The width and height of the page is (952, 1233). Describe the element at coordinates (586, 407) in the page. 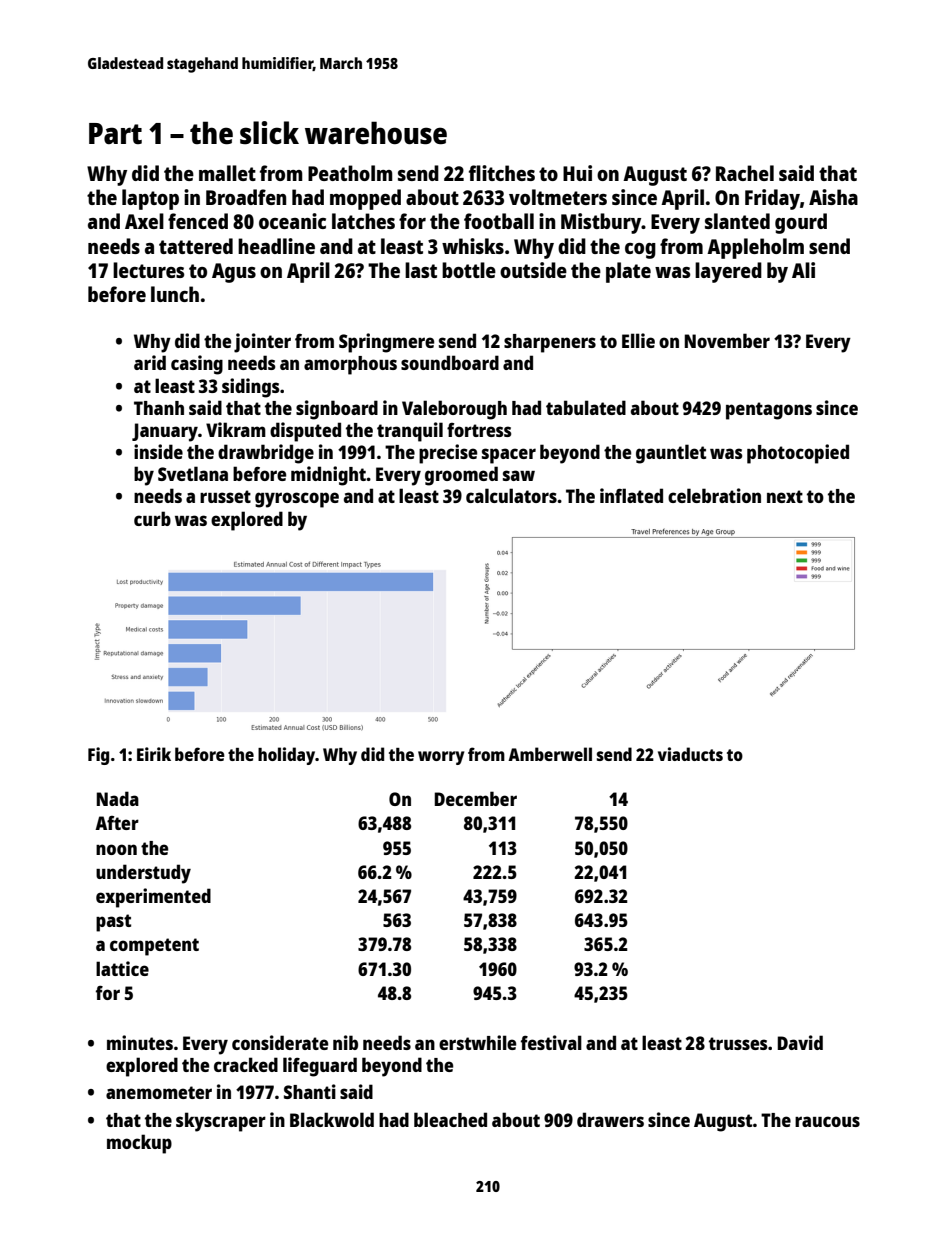

I see `tabulated` at that location.
